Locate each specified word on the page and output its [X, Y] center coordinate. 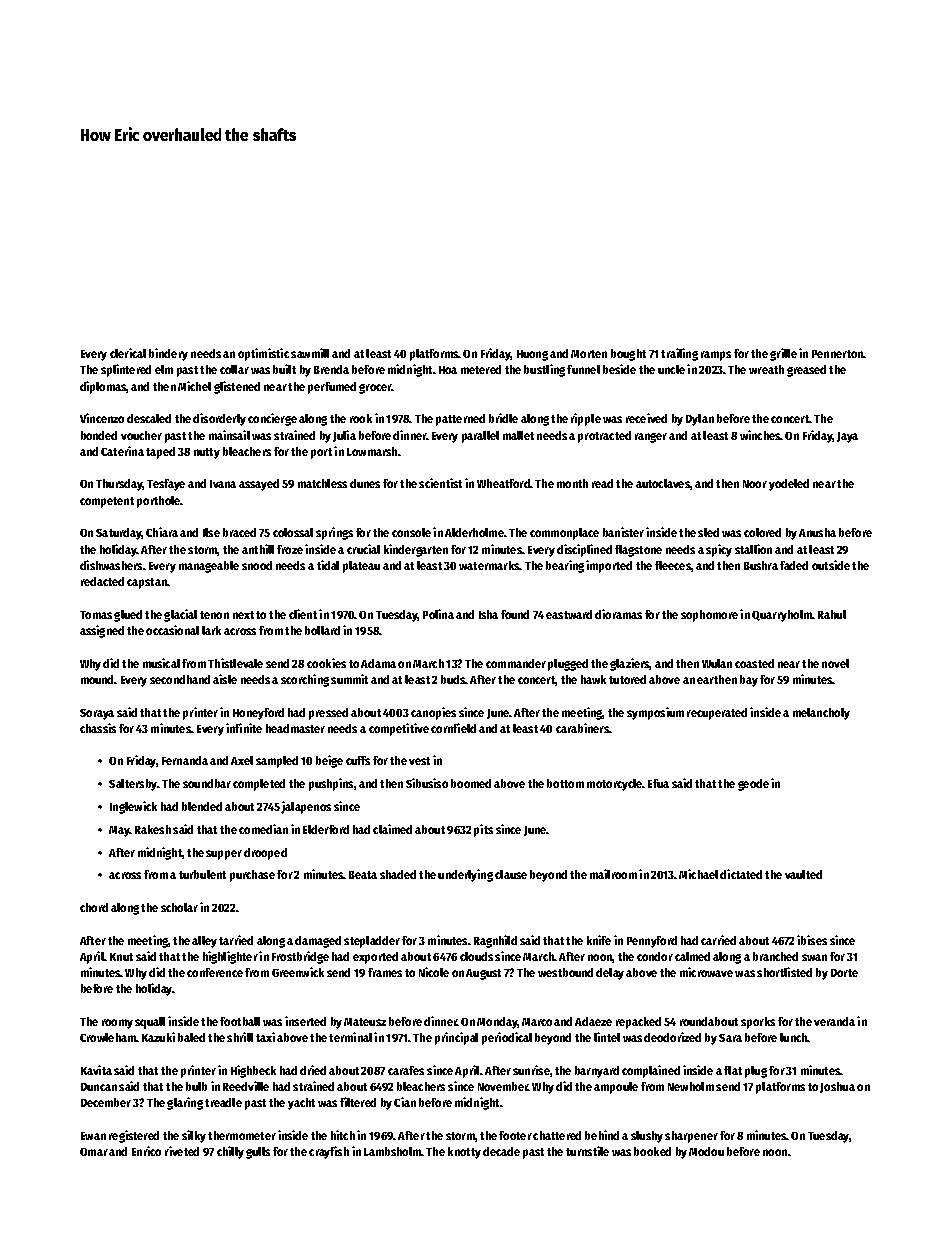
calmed [692, 956]
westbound [565, 972]
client [303, 614]
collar [234, 369]
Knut [121, 957]
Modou [706, 1151]
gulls [258, 1153]
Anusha [817, 532]
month [572, 483]
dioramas [618, 614]
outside [831, 565]
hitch [343, 1135]
